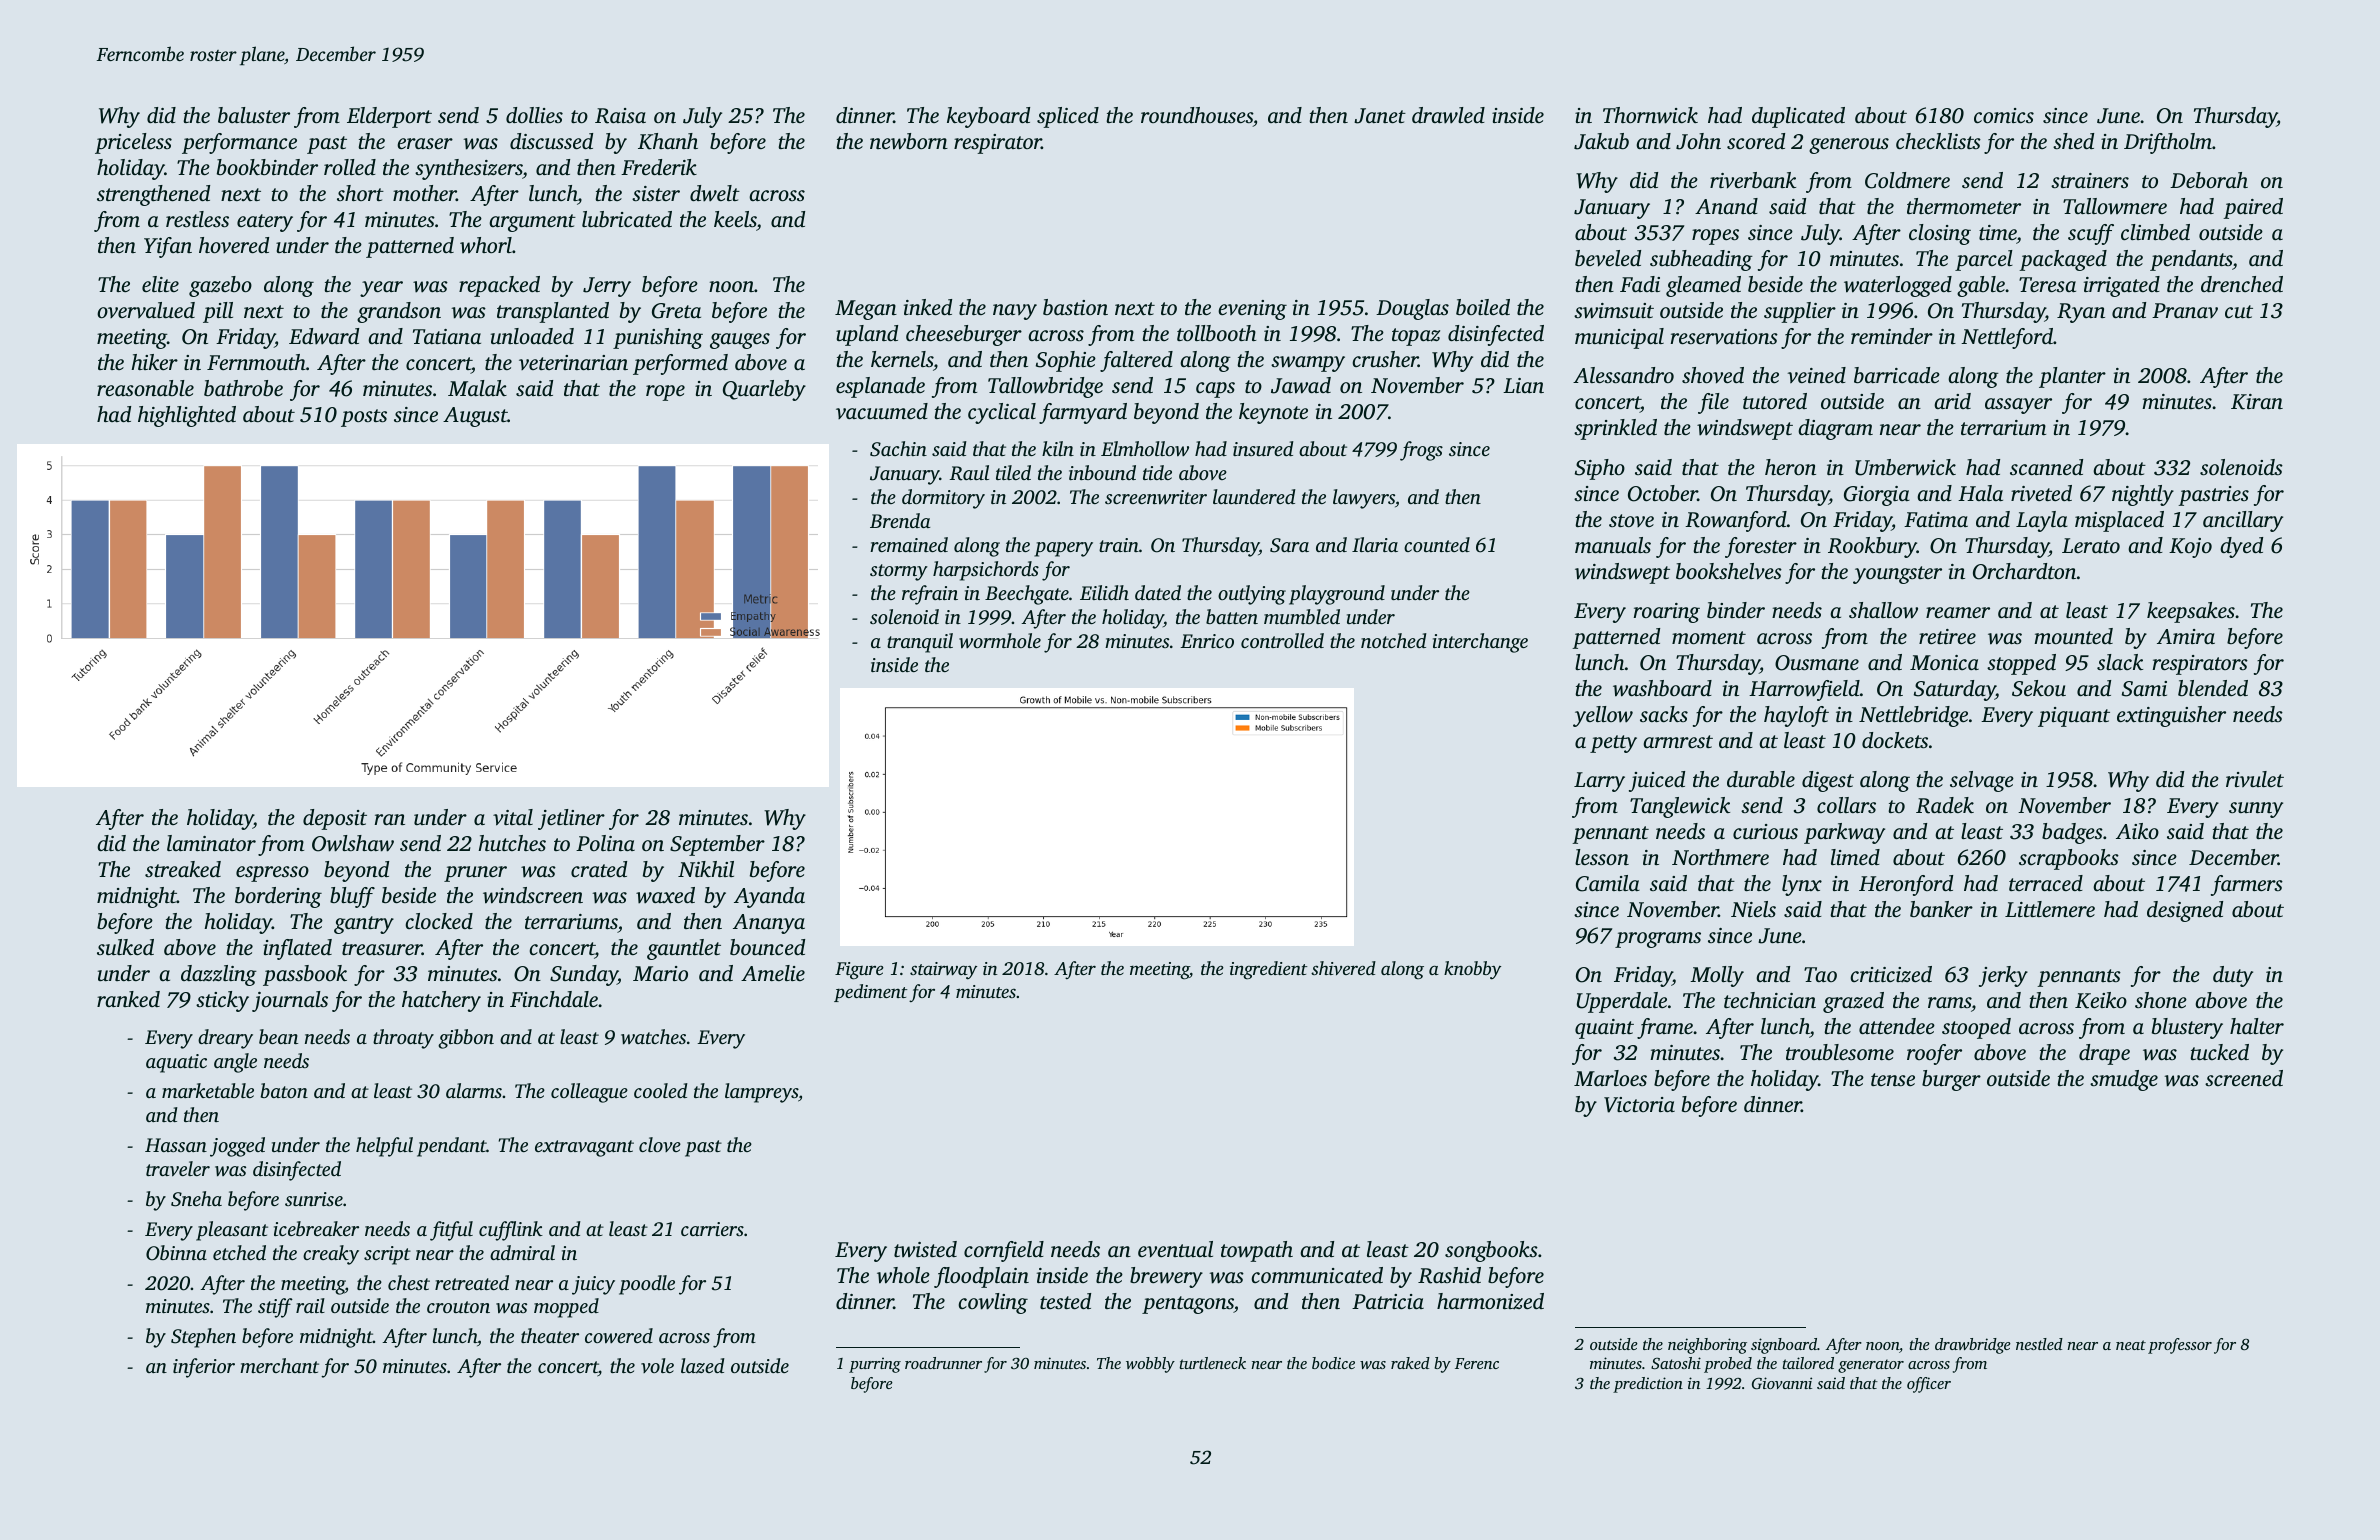  Describe the element at coordinates (620, 116) in the screenshot. I see `Raisa` at that location.
